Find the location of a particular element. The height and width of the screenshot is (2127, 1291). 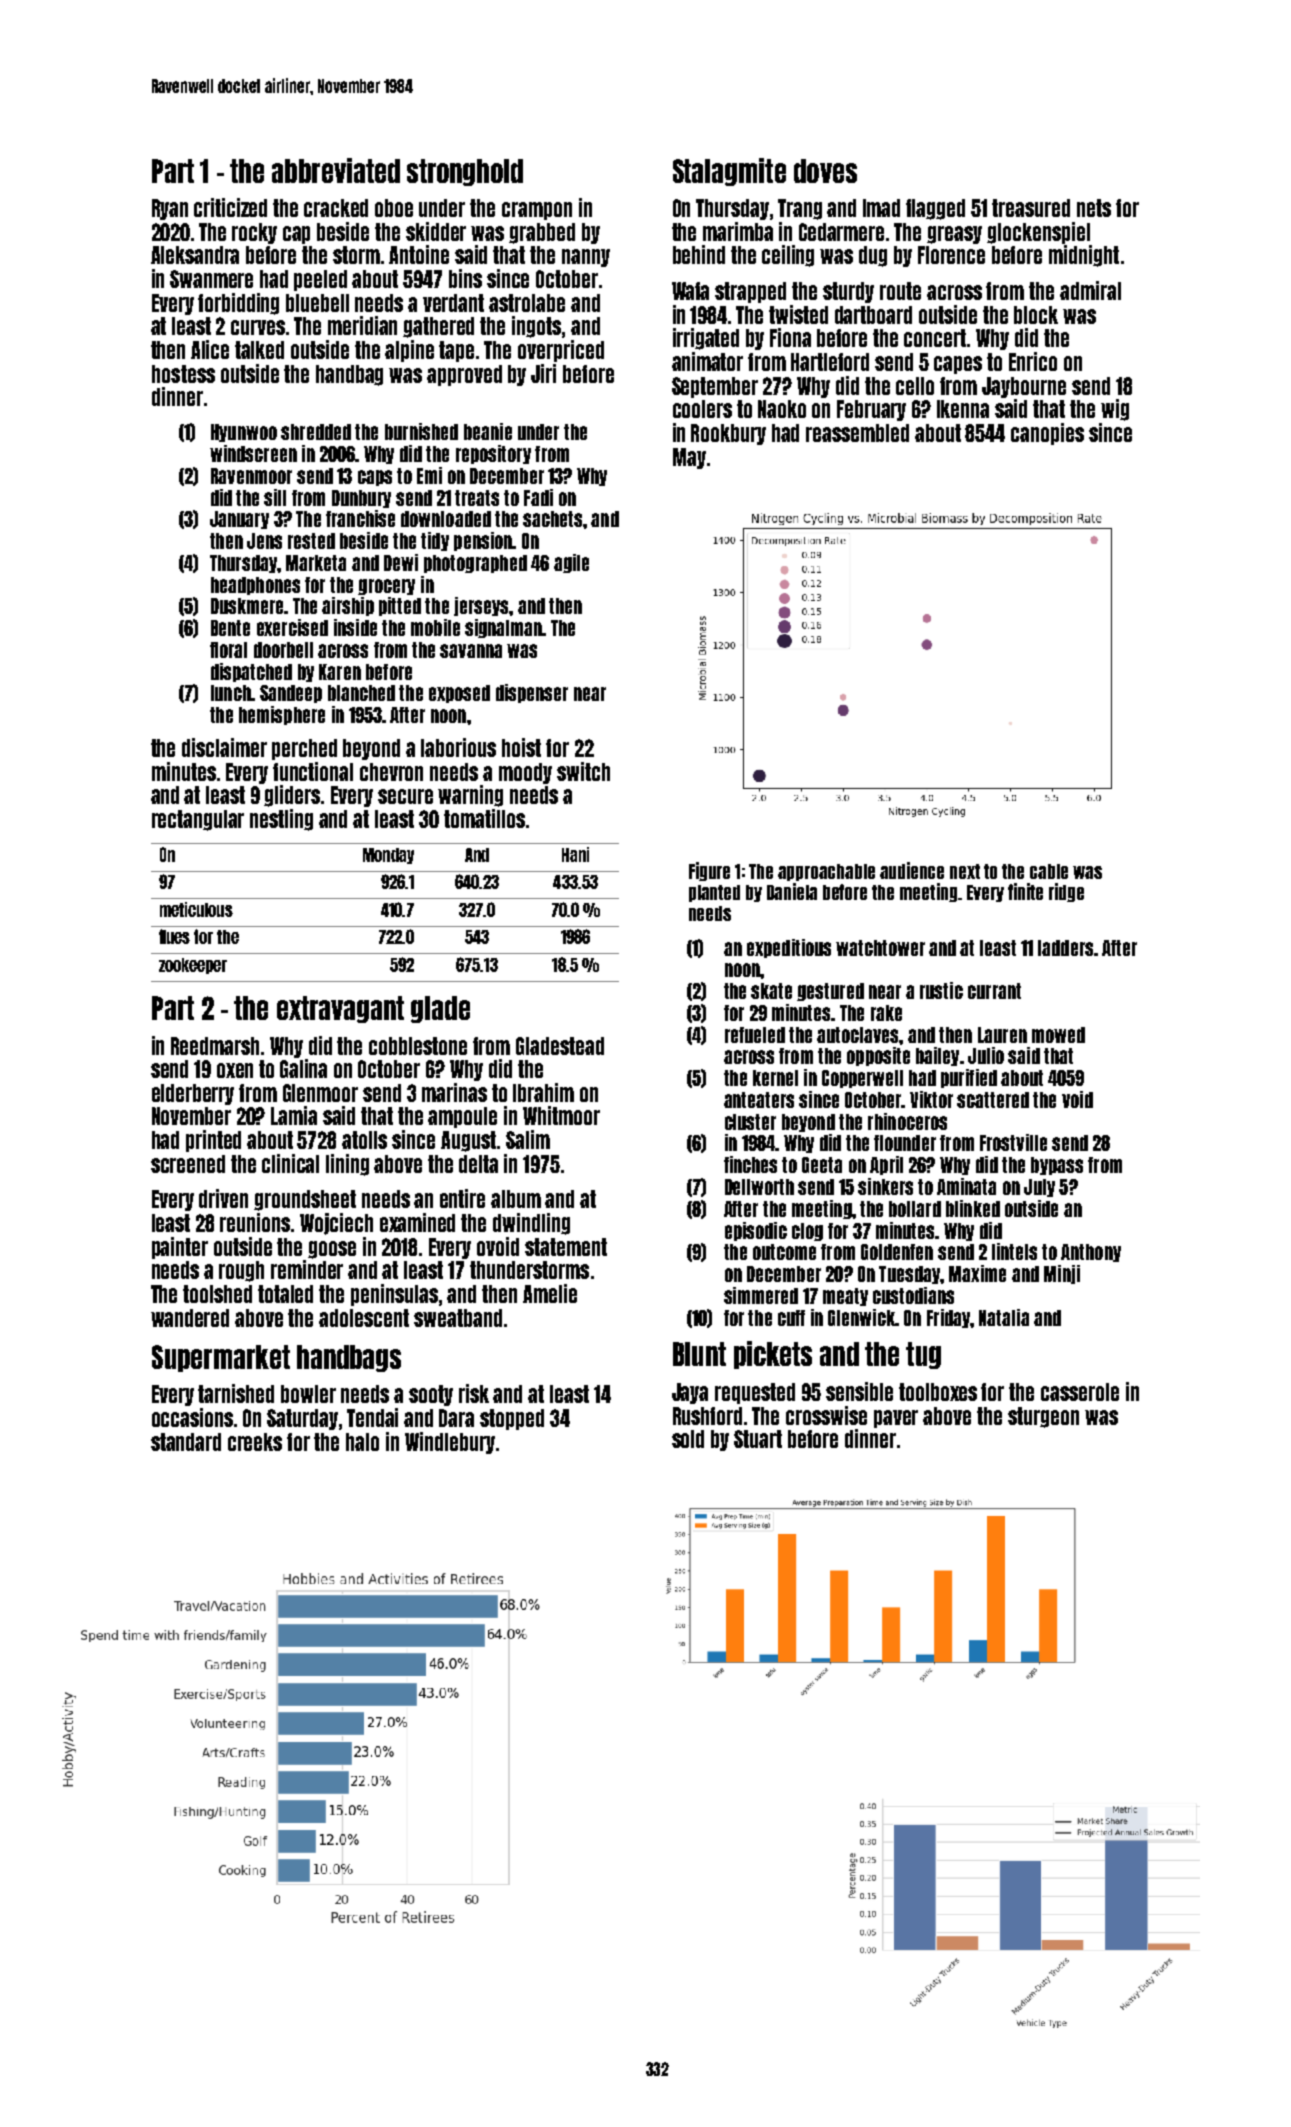

skate is located at coordinates (771, 991).
